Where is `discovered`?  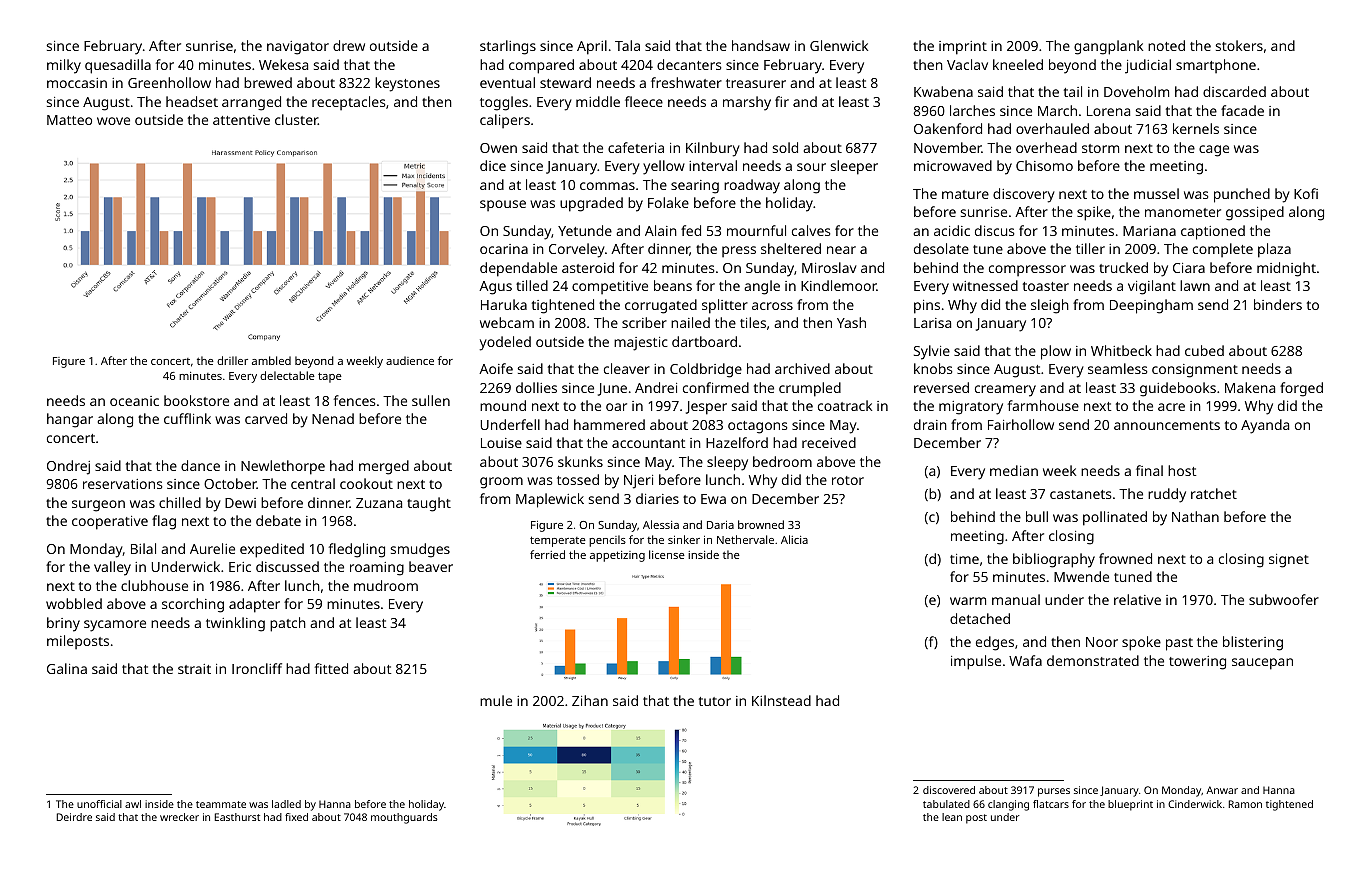 discovered is located at coordinates (949, 790).
